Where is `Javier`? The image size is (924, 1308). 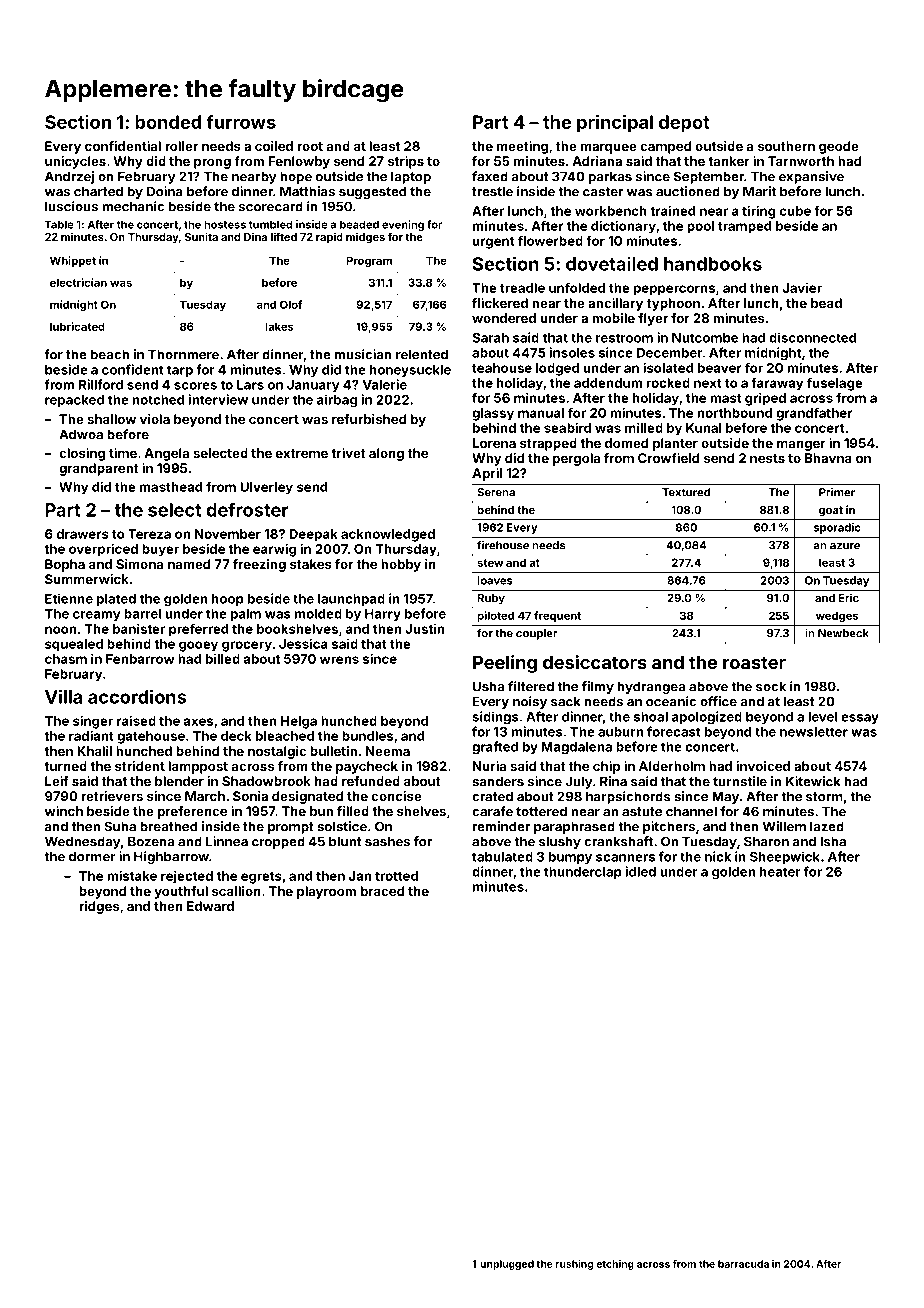 Javier is located at coordinates (802, 288).
